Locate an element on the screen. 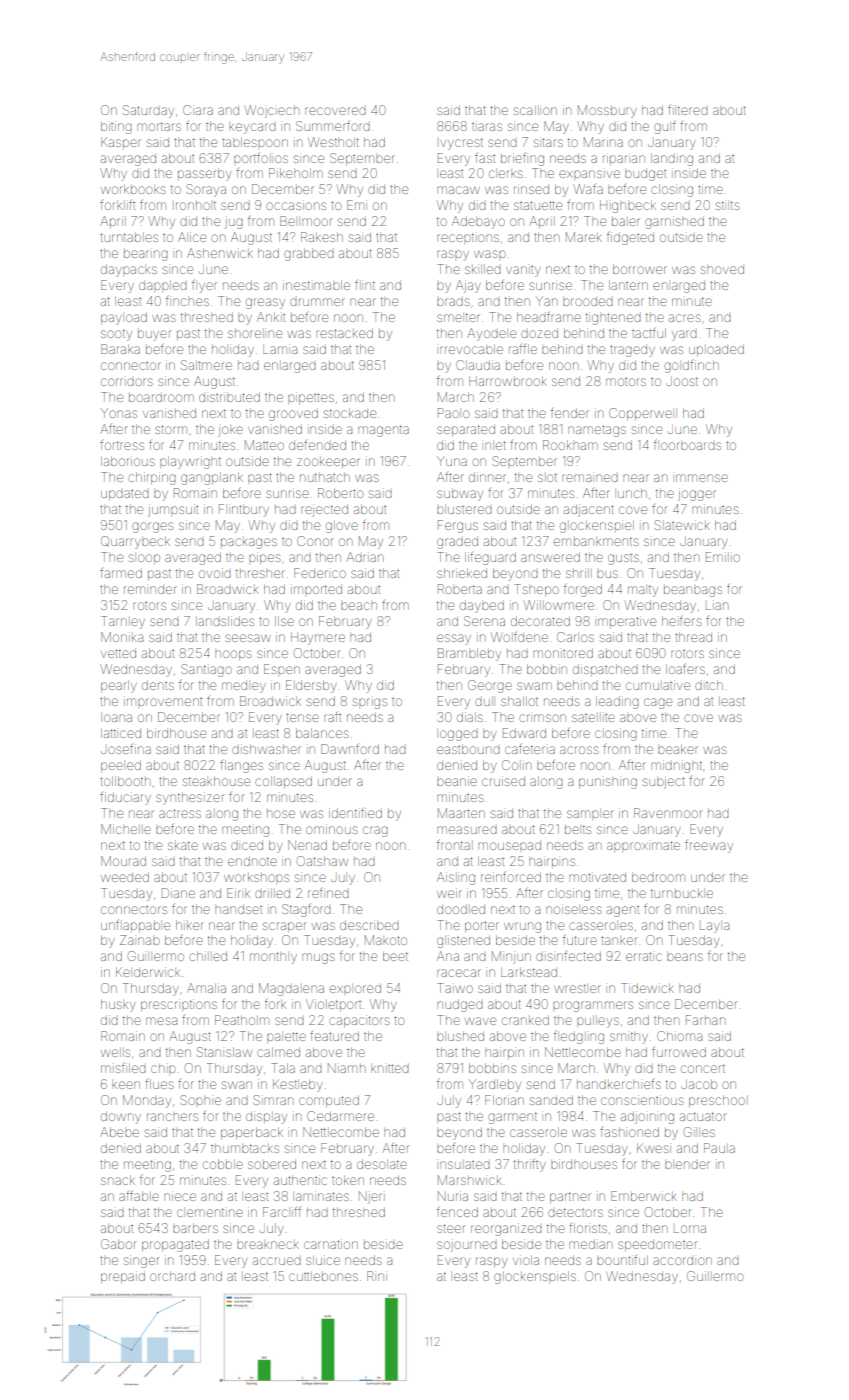 Image resolution: width=849 pixels, height=1400 pixels. sojourned is located at coordinates (467, 1246).
